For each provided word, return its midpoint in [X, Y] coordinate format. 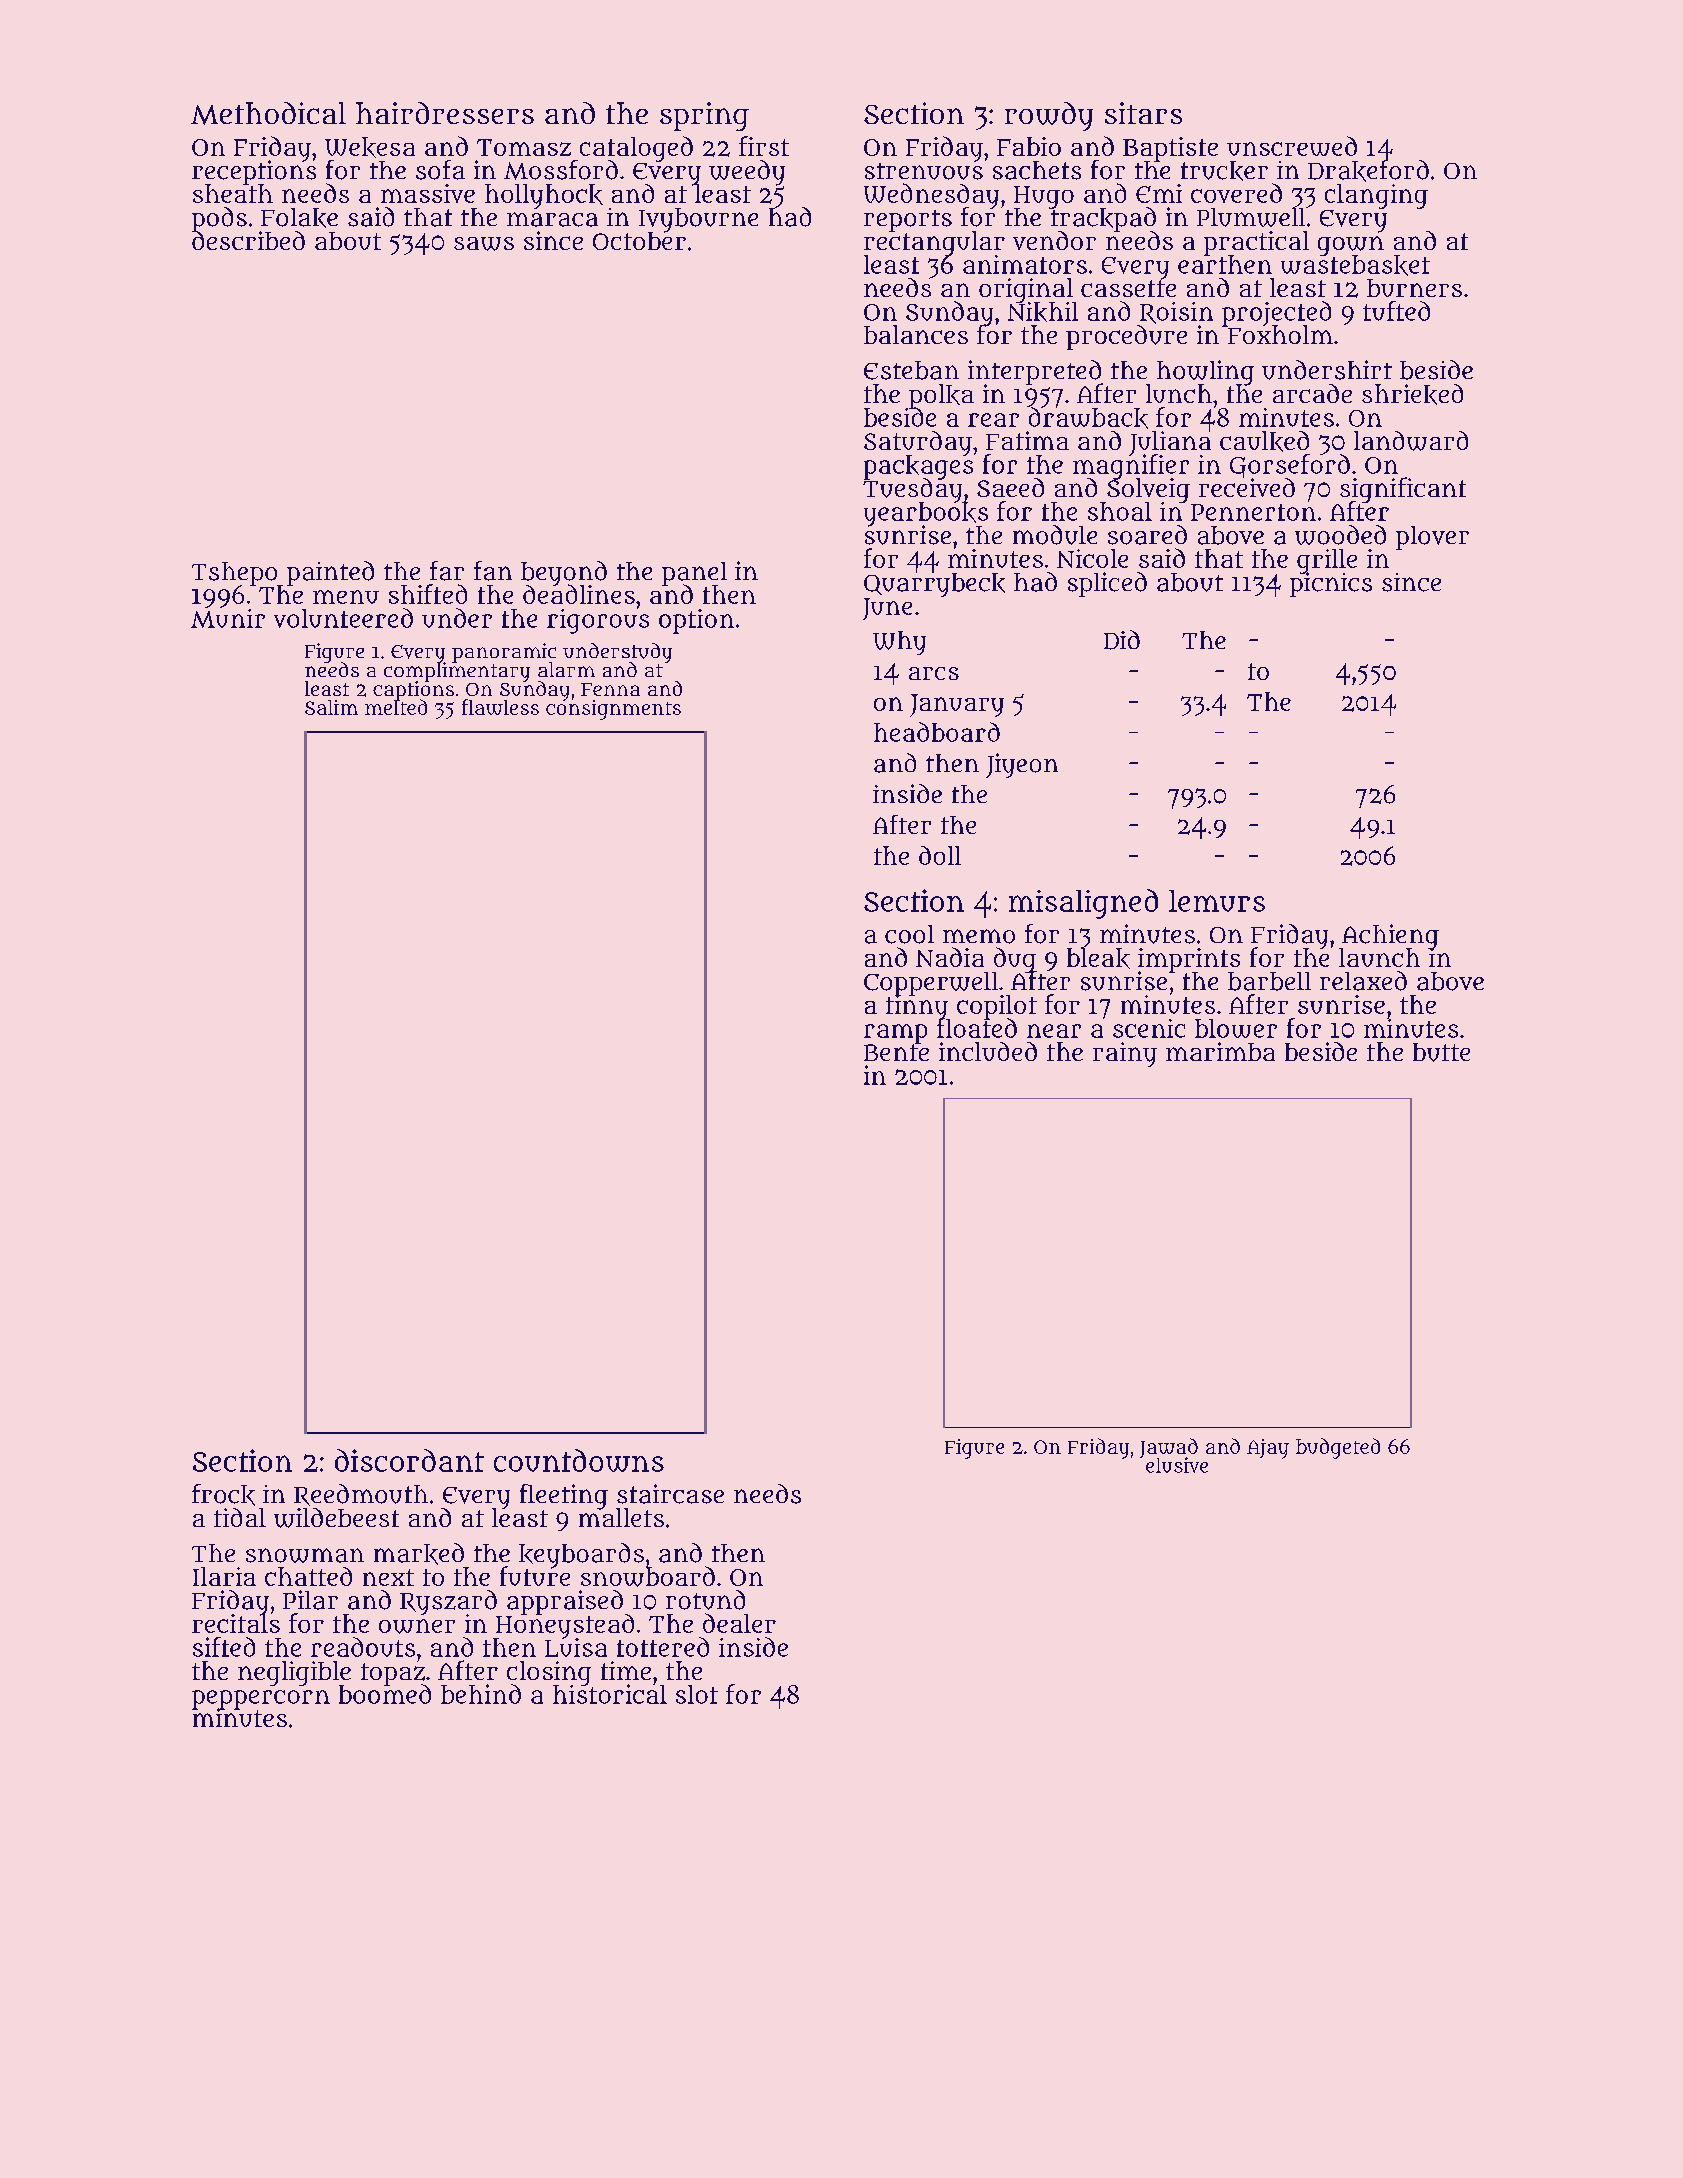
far [447, 571]
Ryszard [448, 1602]
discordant [409, 1460]
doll [940, 855]
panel [694, 573]
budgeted [1338, 1448]
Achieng [1389, 936]
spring [704, 116]
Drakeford [1368, 171]
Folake [299, 218]
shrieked [1412, 394]
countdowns [579, 1460]
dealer [739, 1623]
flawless [500, 707]
